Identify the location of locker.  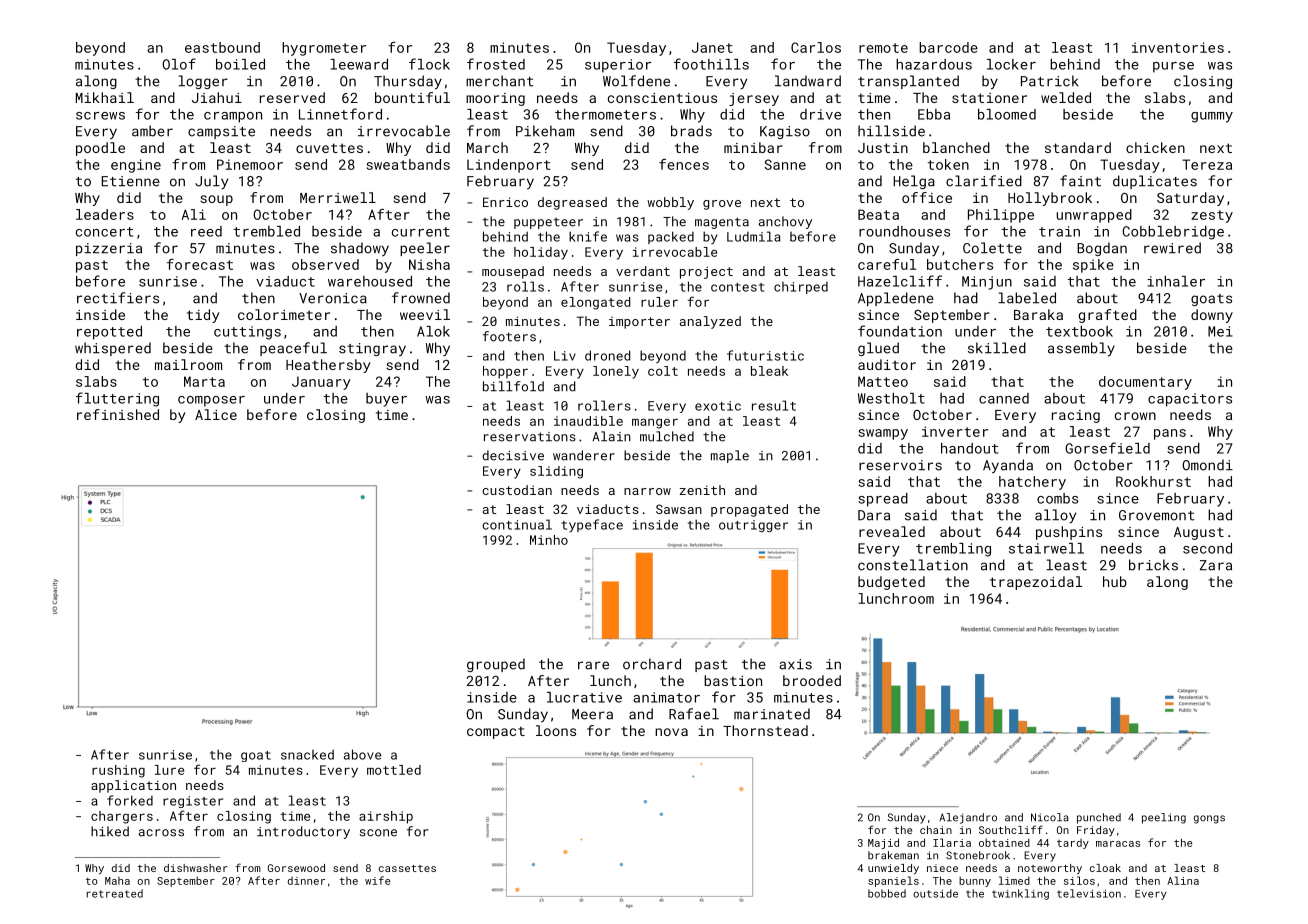
(1011, 64).
